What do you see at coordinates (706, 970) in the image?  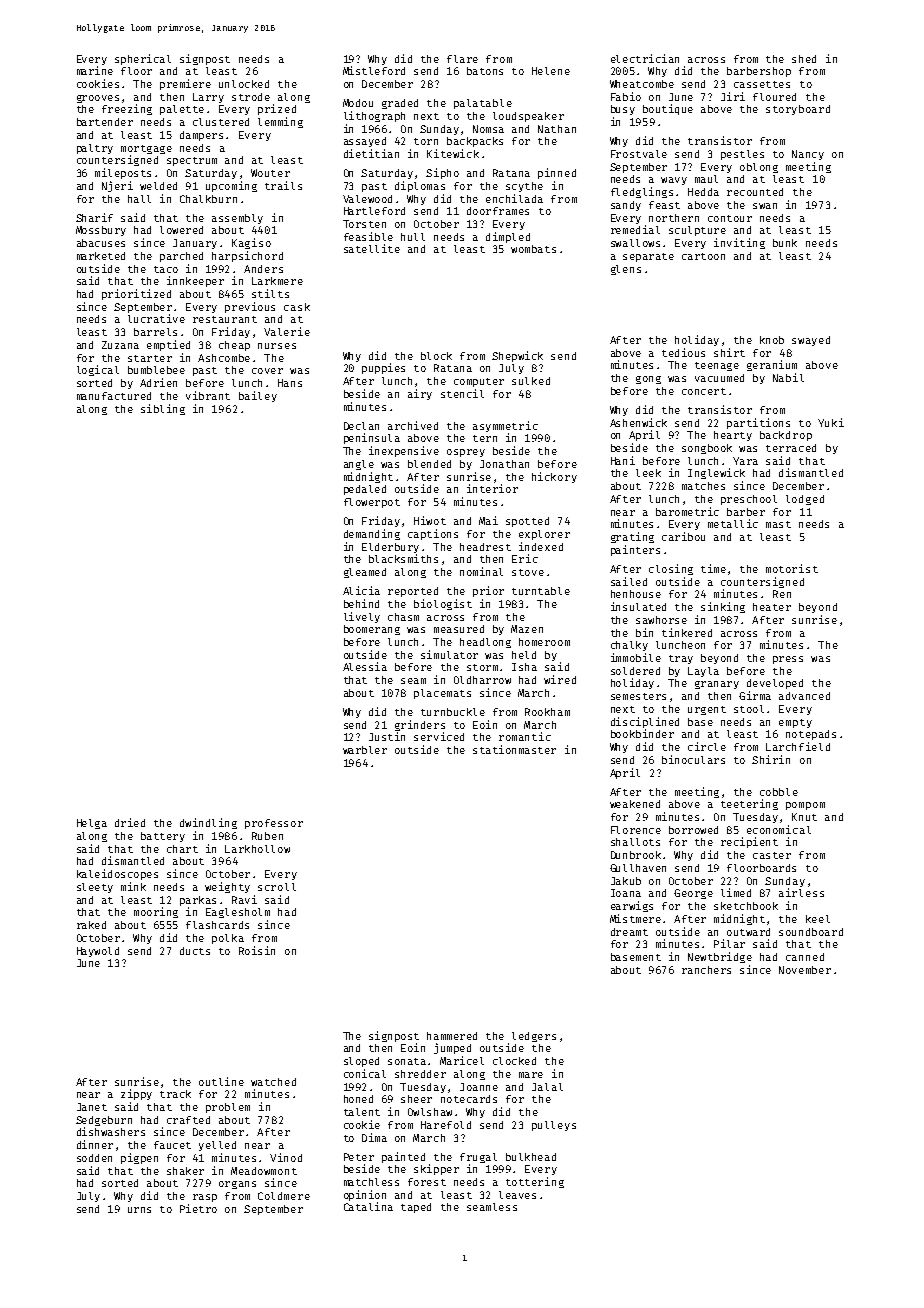 I see `ranchers` at bounding box center [706, 970].
